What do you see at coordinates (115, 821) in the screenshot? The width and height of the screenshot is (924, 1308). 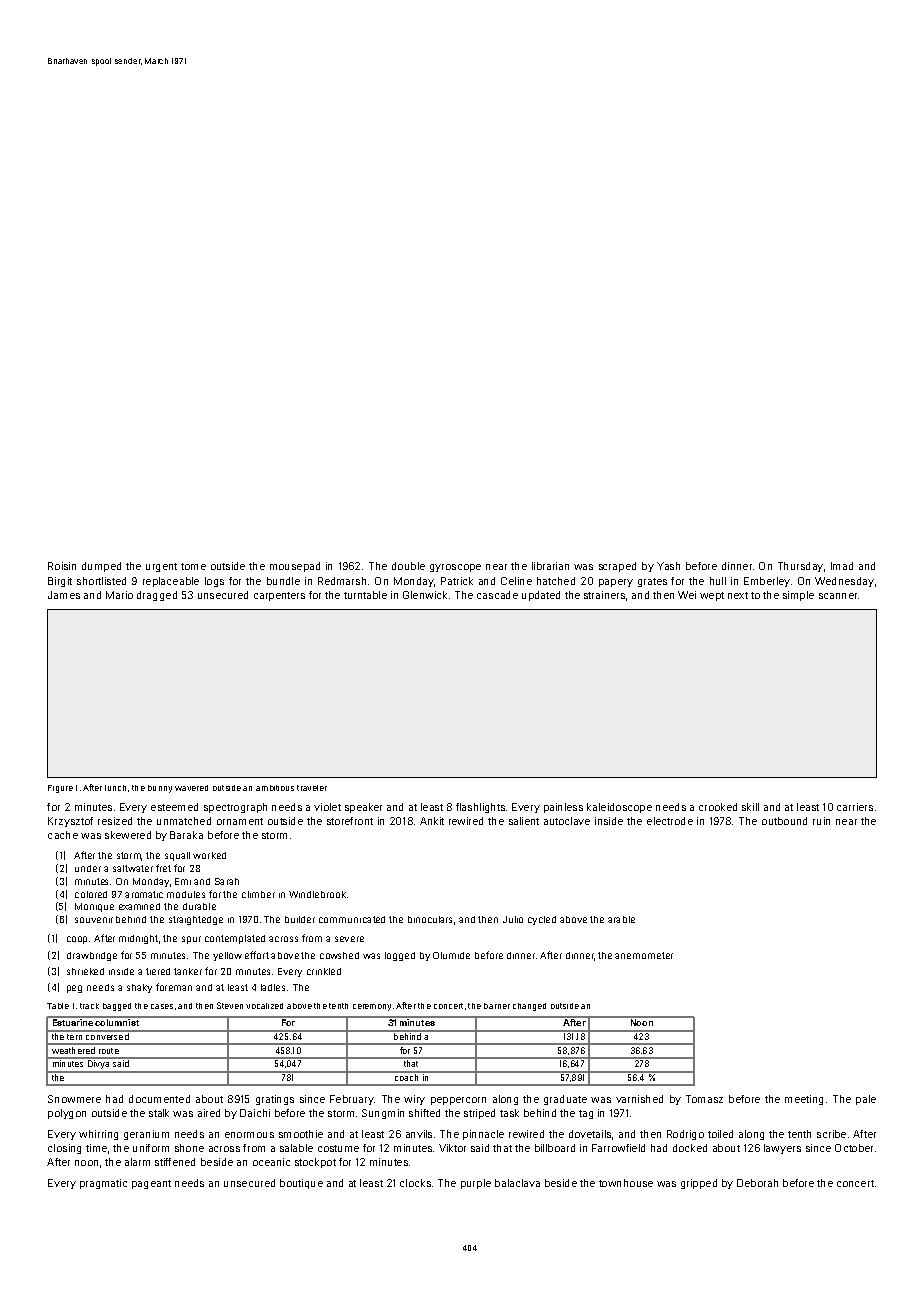 I see `resized` at bounding box center [115, 821].
